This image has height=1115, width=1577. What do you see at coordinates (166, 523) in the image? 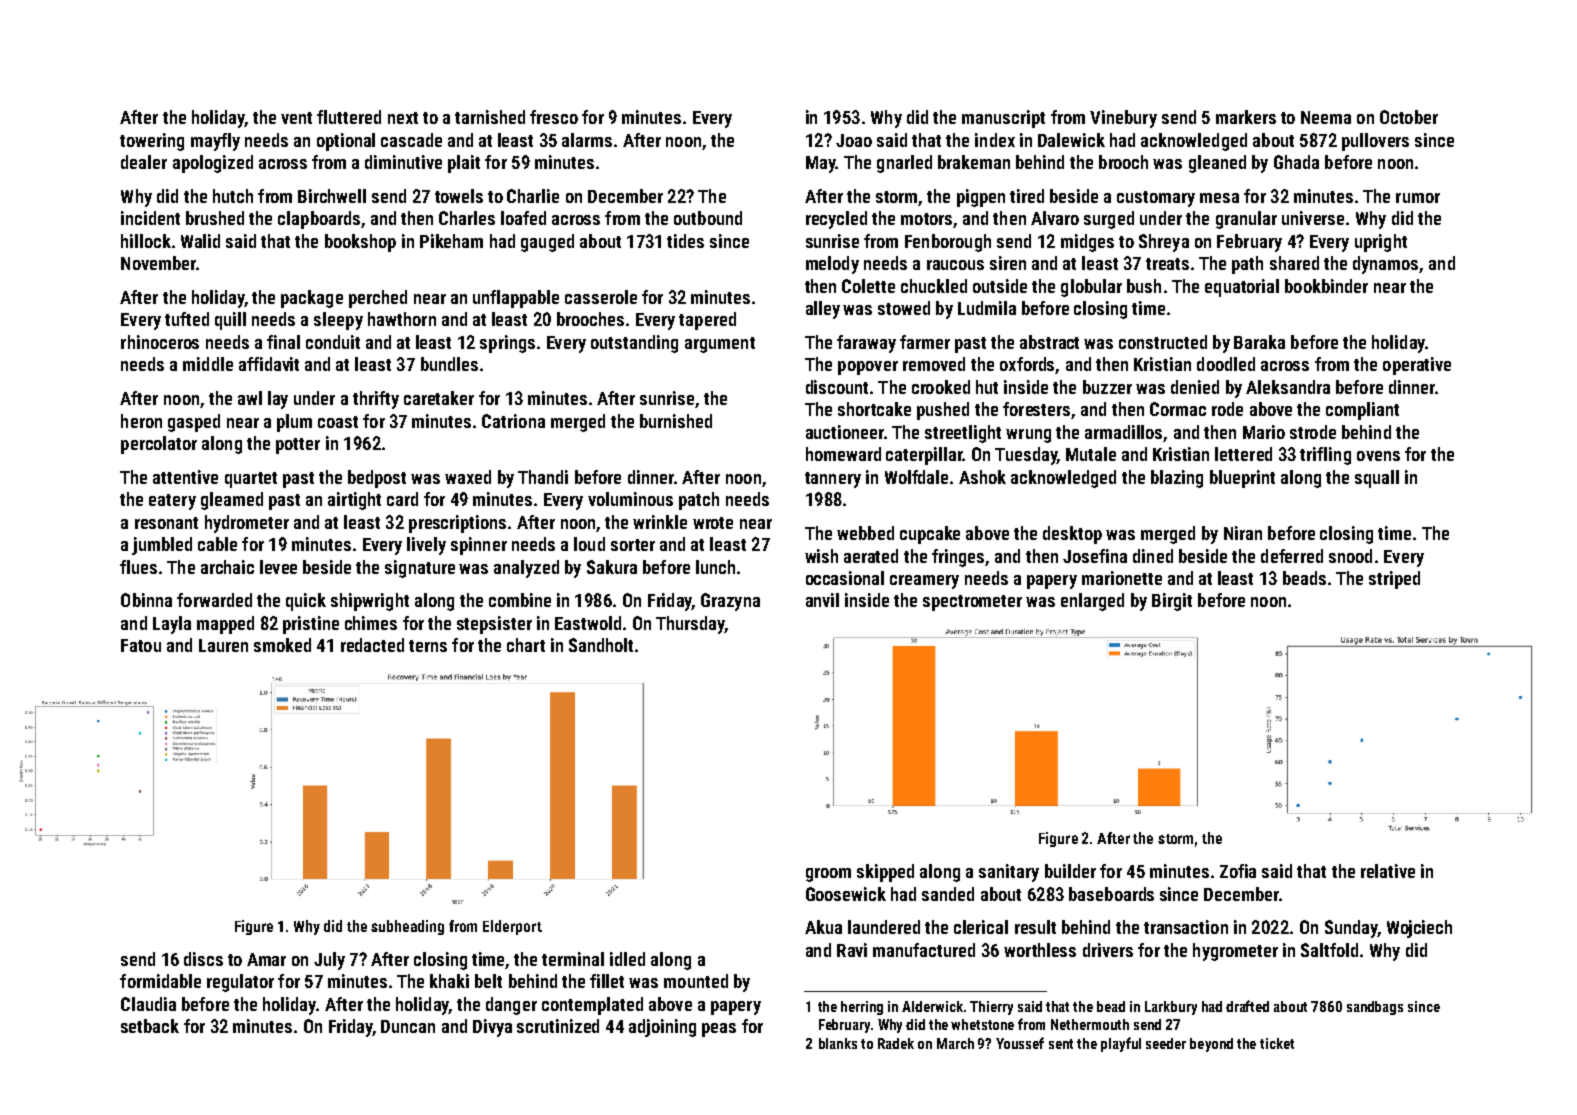
I see `resonant` at bounding box center [166, 523].
